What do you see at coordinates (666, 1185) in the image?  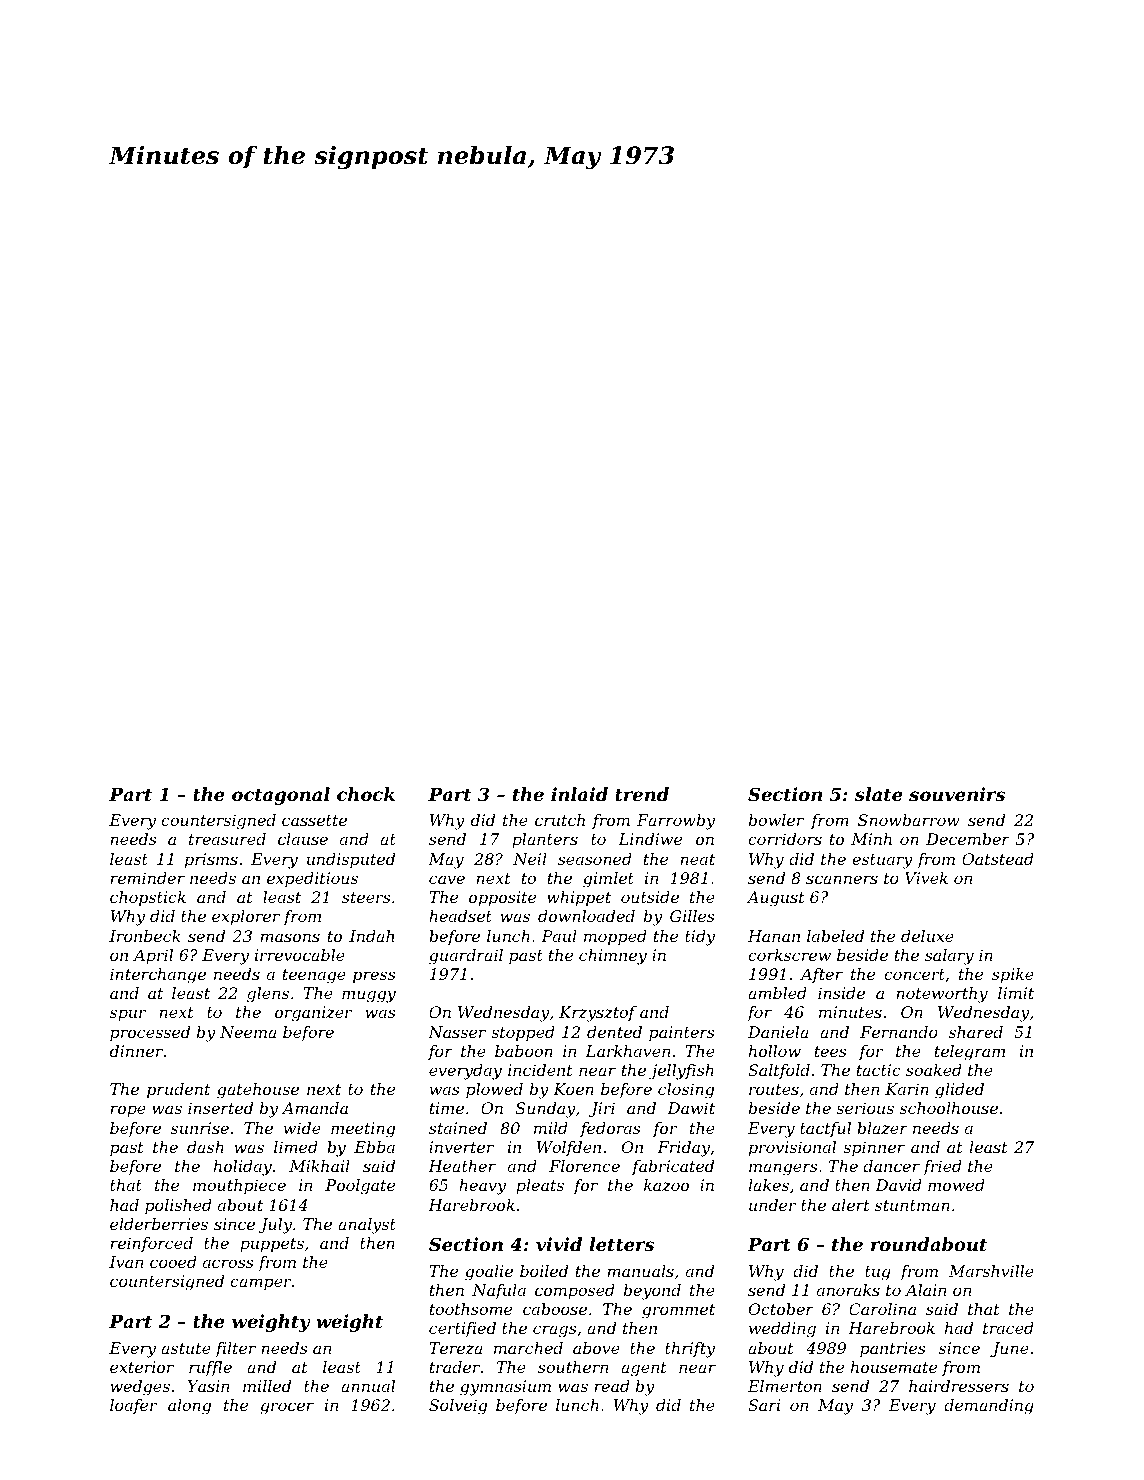 I see `kazoo` at bounding box center [666, 1185].
